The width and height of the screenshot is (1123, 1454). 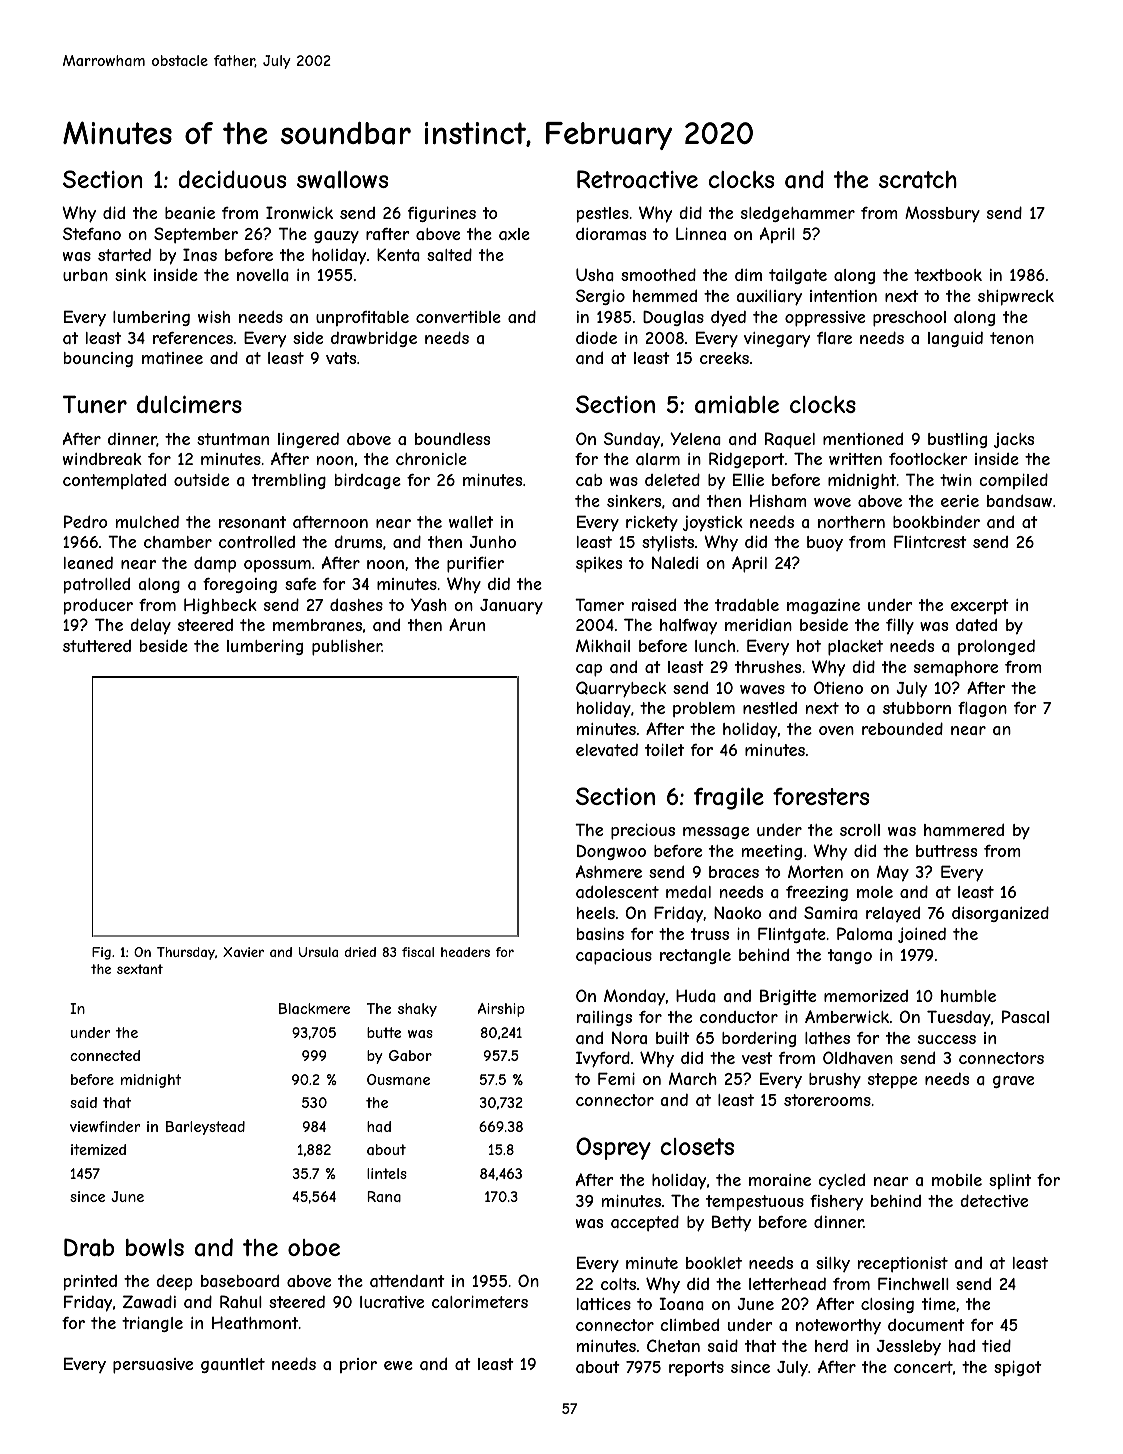 I want to click on Jessleby, so click(x=909, y=1347).
